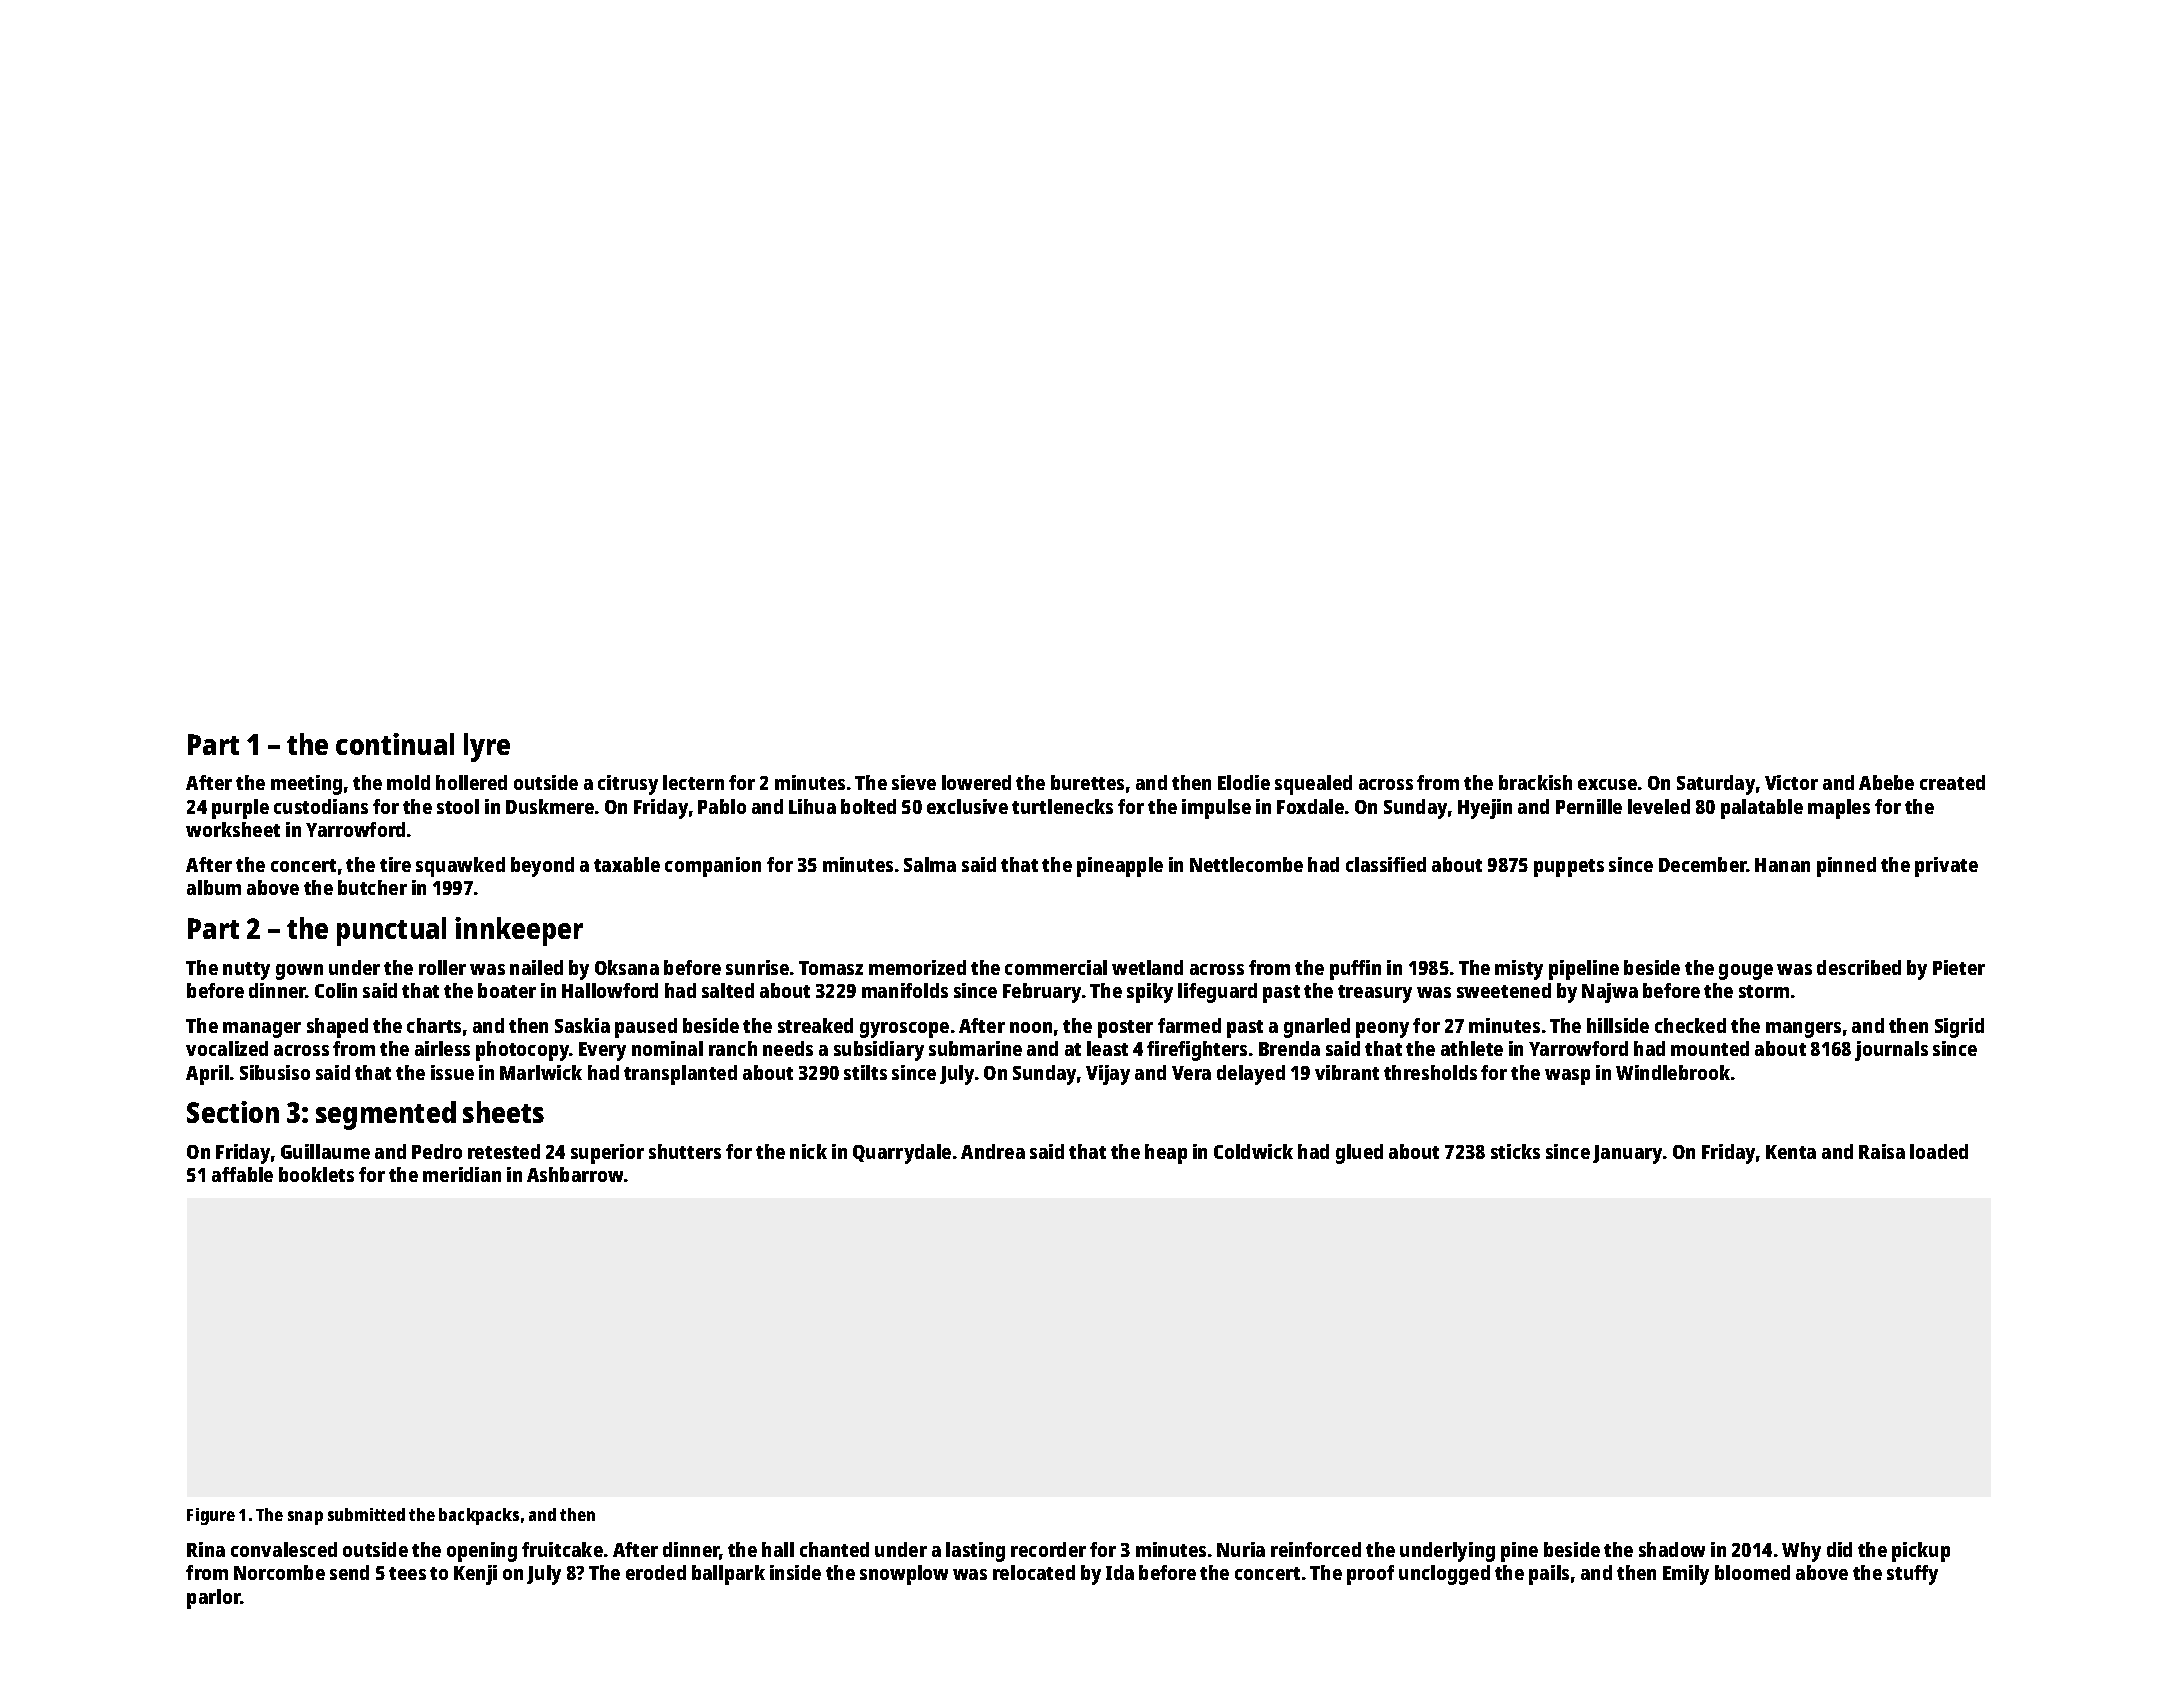  I want to click on butcher, so click(372, 887).
